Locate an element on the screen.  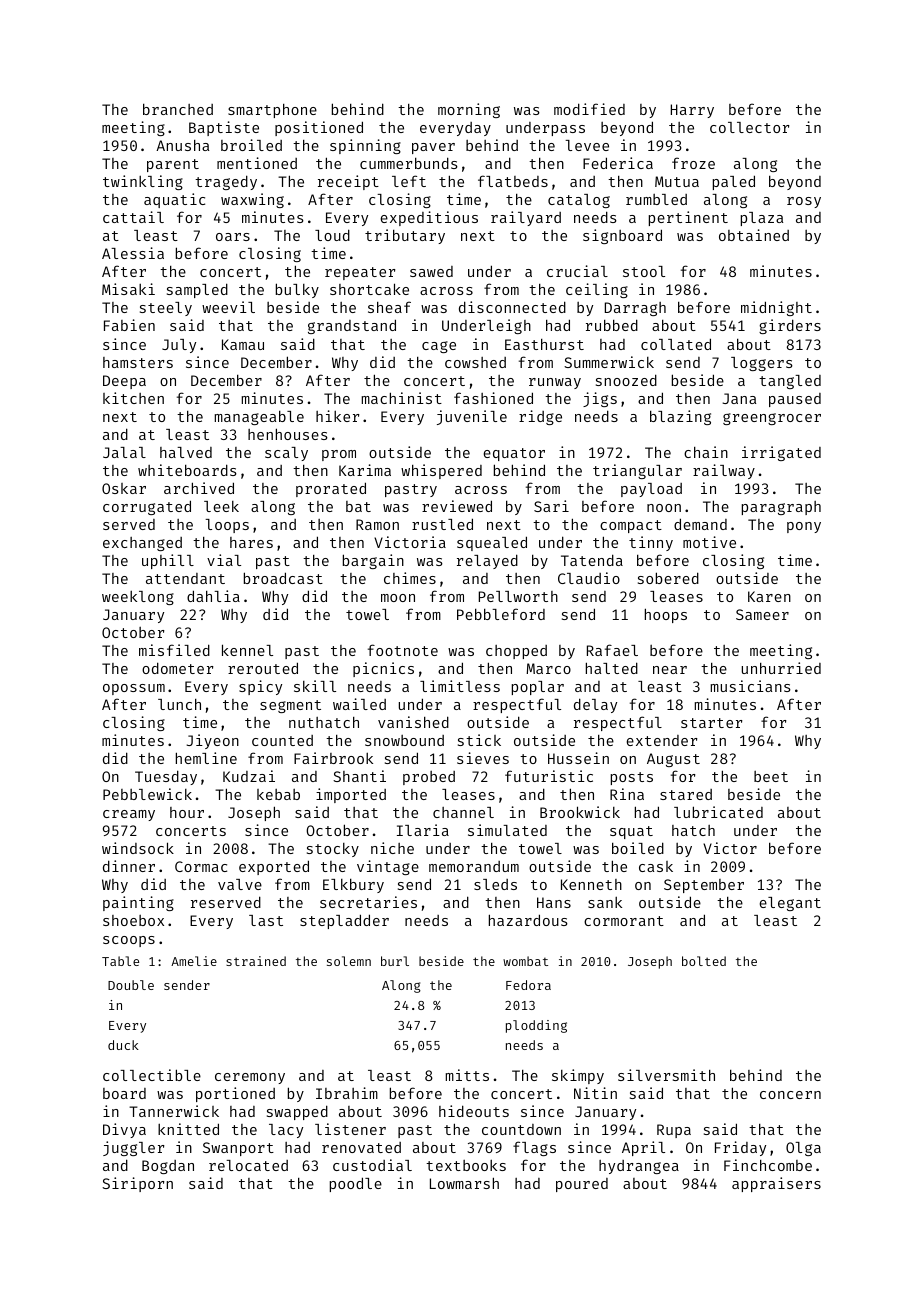
rumbled is located at coordinates (656, 199).
